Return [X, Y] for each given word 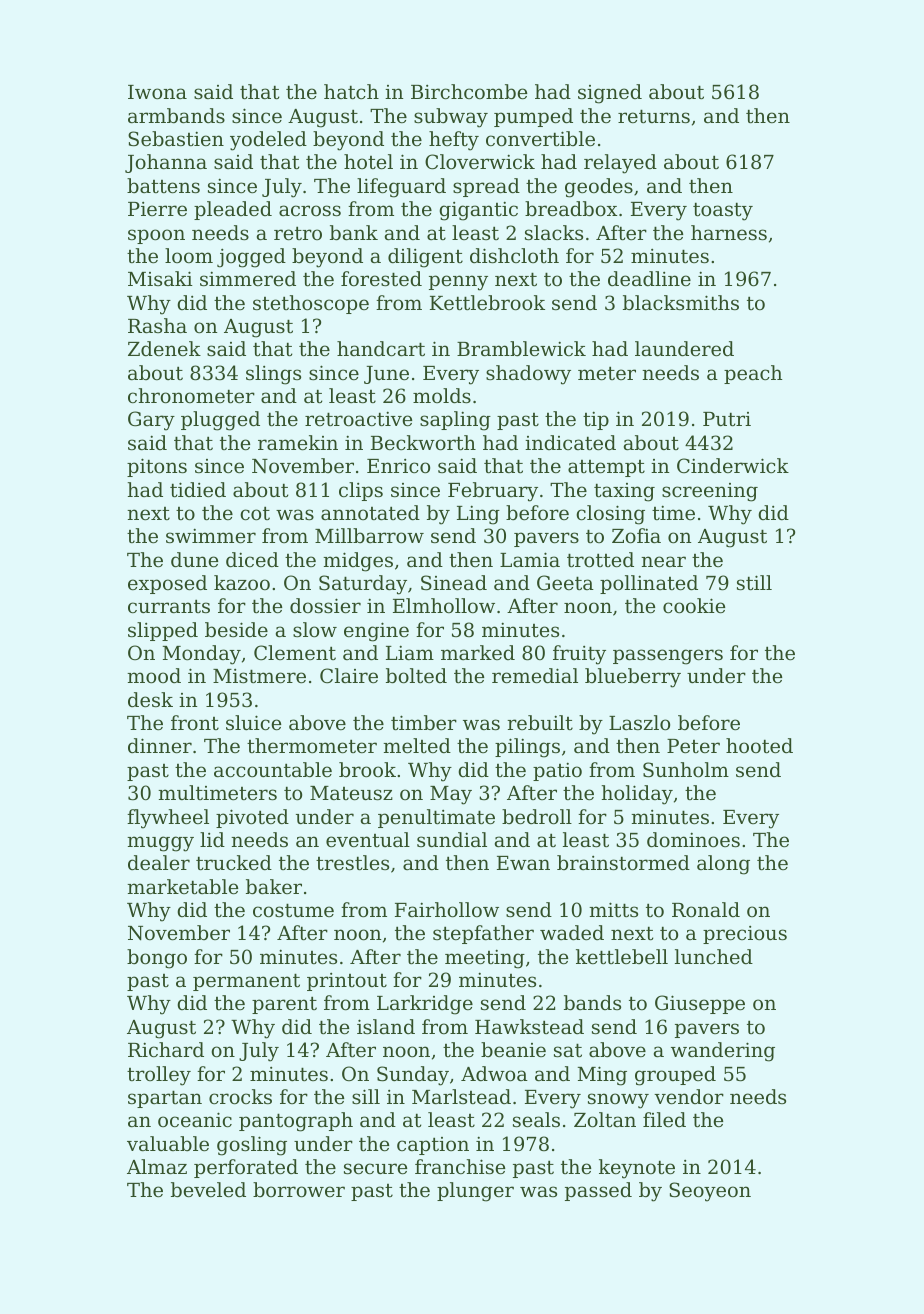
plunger [475, 1192]
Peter [693, 746]
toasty [723, 212]
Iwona [157, 92]
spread [486, 187]
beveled [208, 1189]
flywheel [168, 819]
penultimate [436, 818]
